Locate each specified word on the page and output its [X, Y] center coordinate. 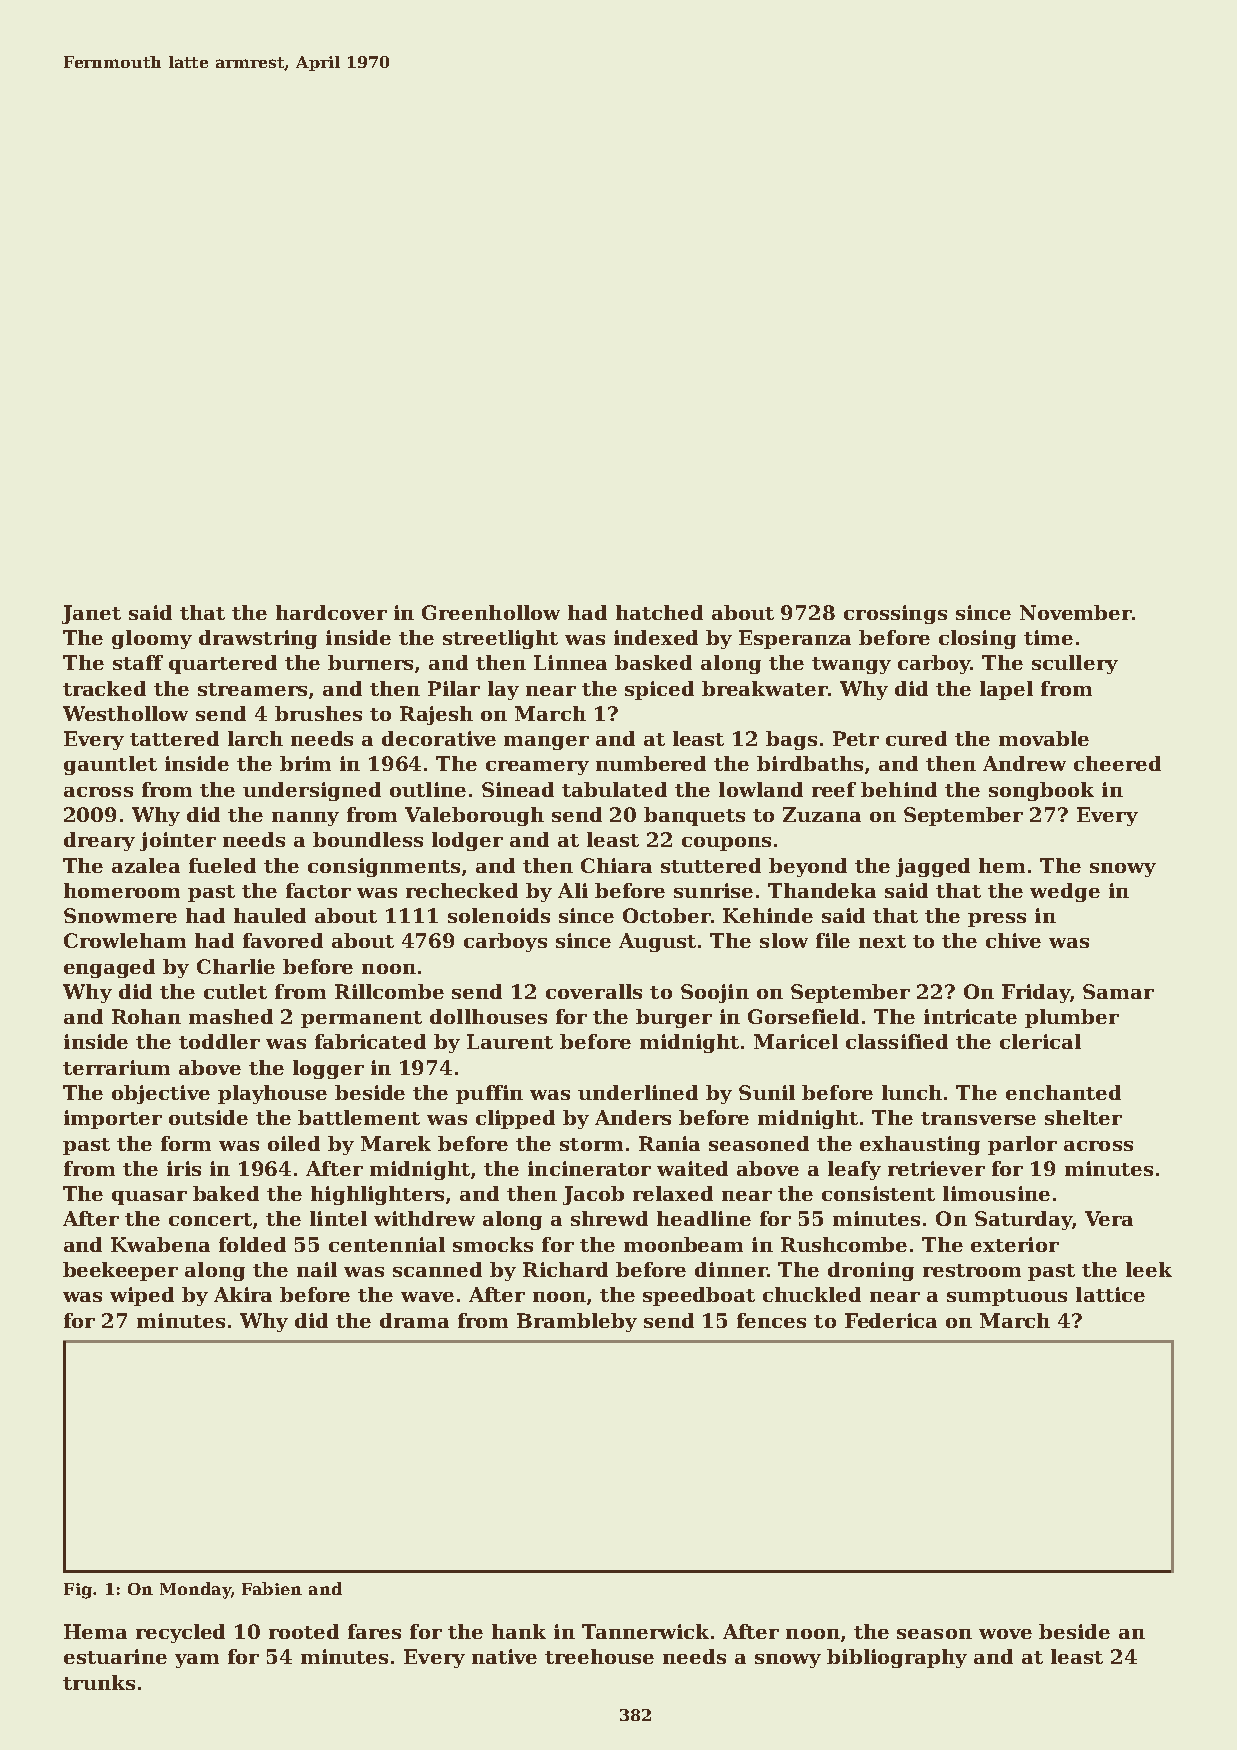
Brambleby [577, 1322]
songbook [1041, 791]
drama [414, 1320]
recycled [180, 1633]
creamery [537, 768]
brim [305, 763]
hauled [270, 915]
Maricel [796, 1041]
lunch [912, 1092]
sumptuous [1007, 1297]
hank [519, 1631]
